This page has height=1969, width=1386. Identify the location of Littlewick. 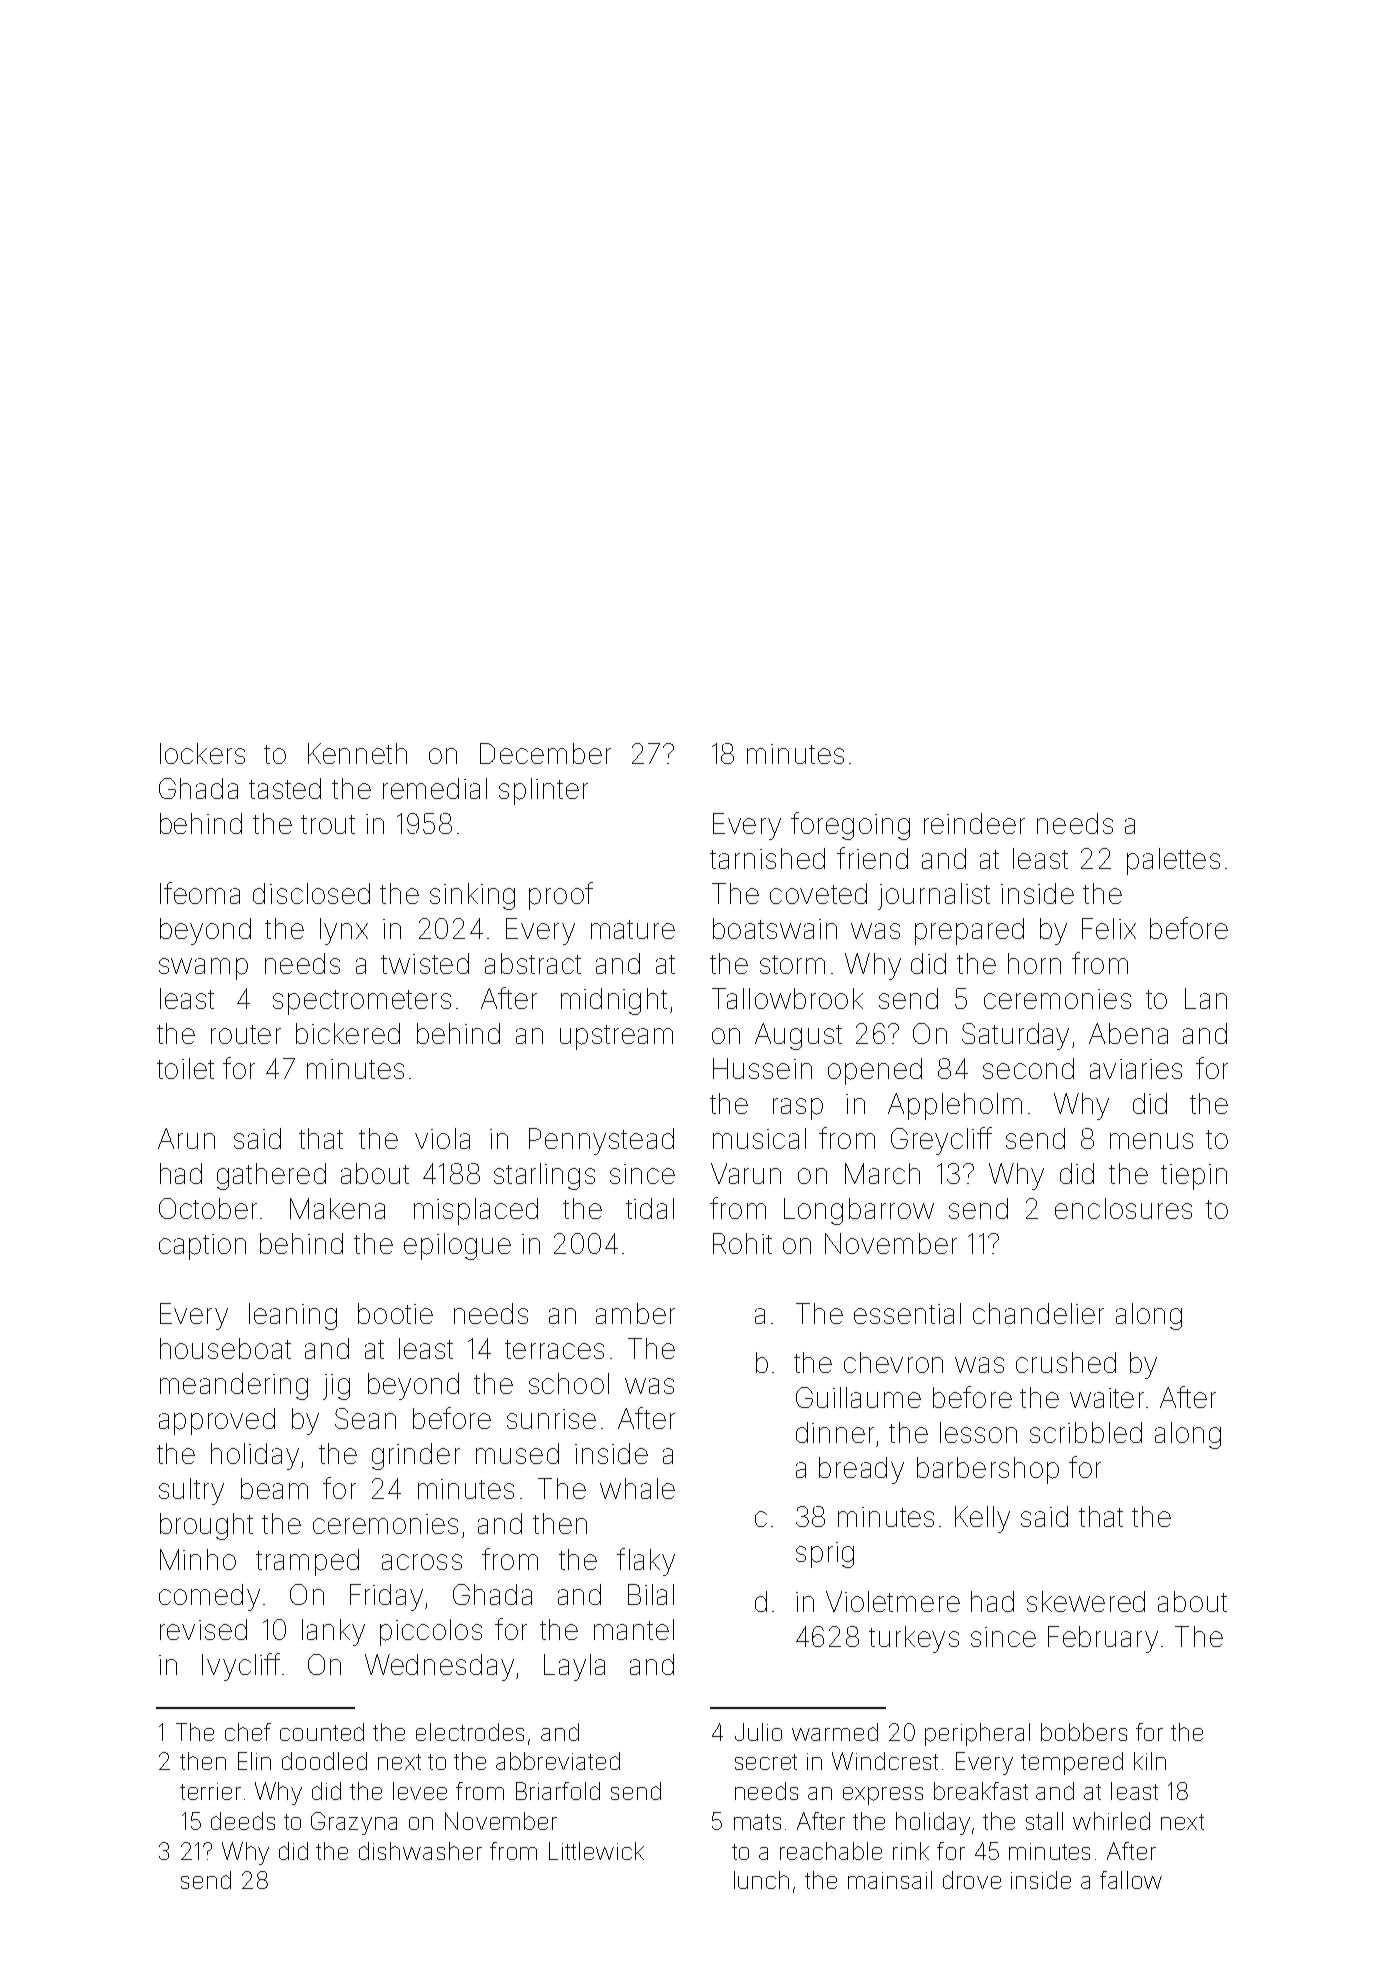
(596, 1851).
